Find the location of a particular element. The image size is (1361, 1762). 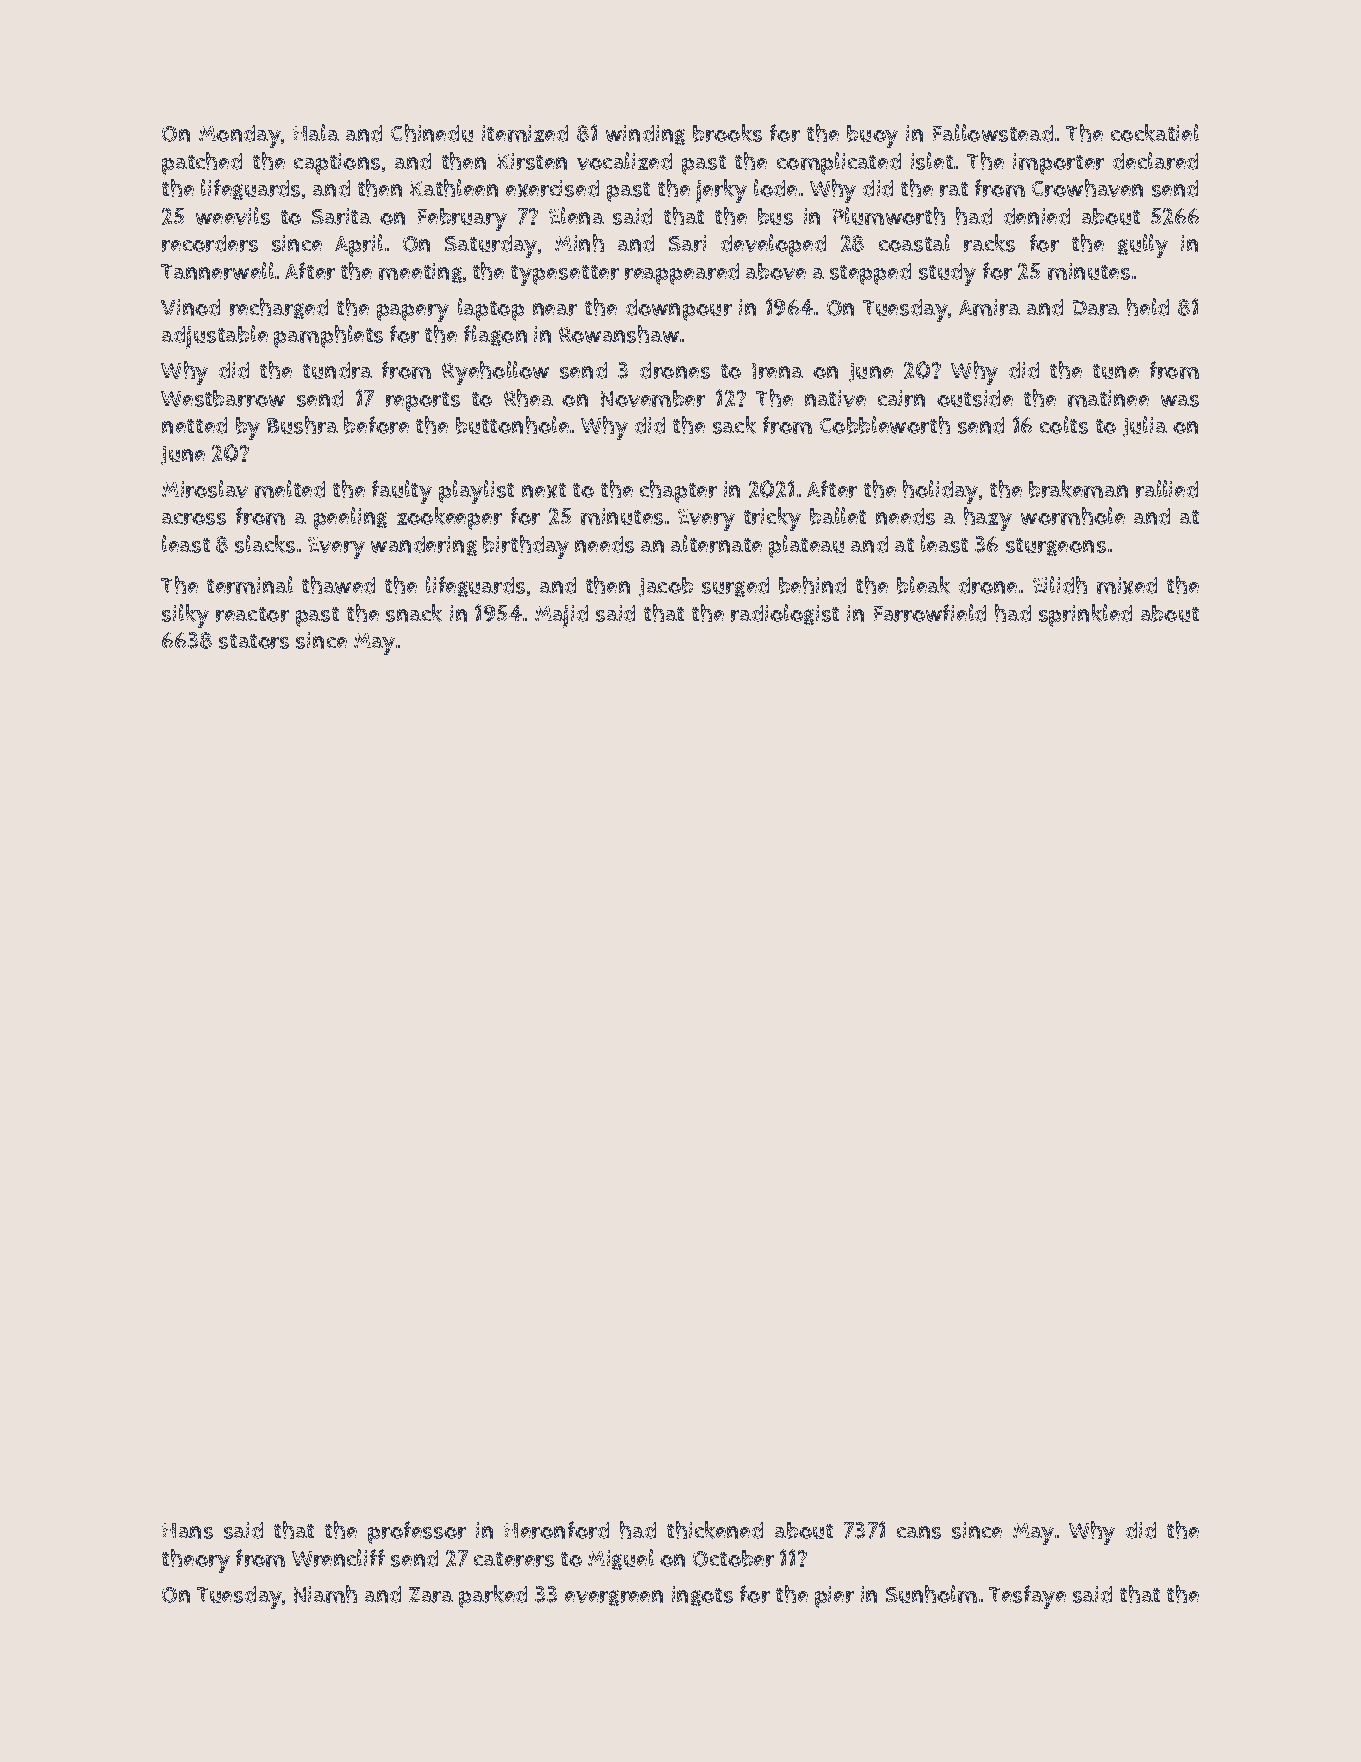

evergreen is located at coordinates (614, 1598).
